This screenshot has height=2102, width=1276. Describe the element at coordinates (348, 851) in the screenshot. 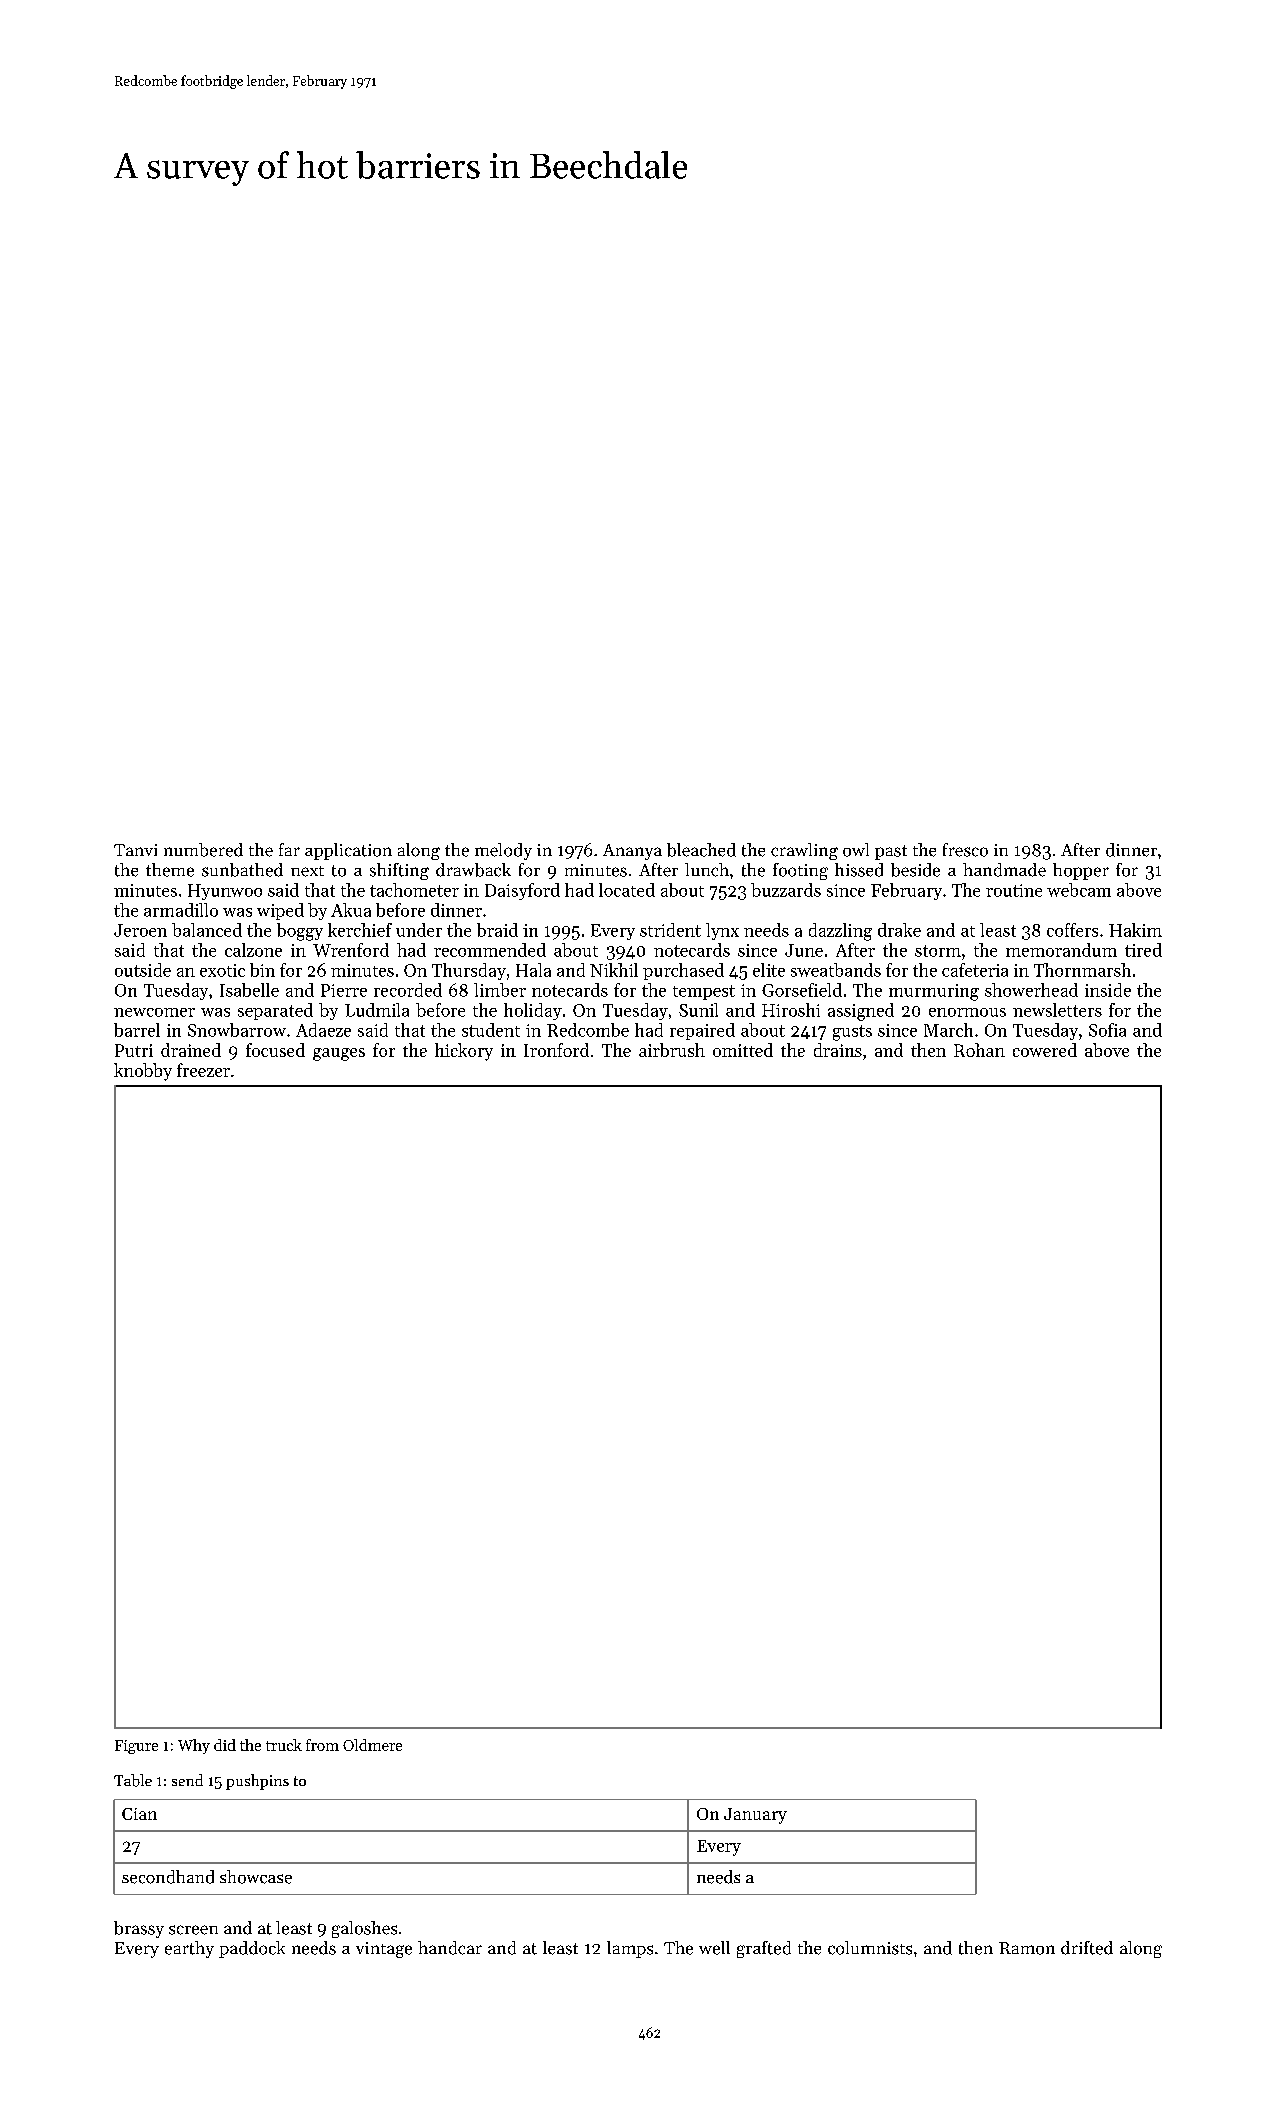

I see `application` at that location.
